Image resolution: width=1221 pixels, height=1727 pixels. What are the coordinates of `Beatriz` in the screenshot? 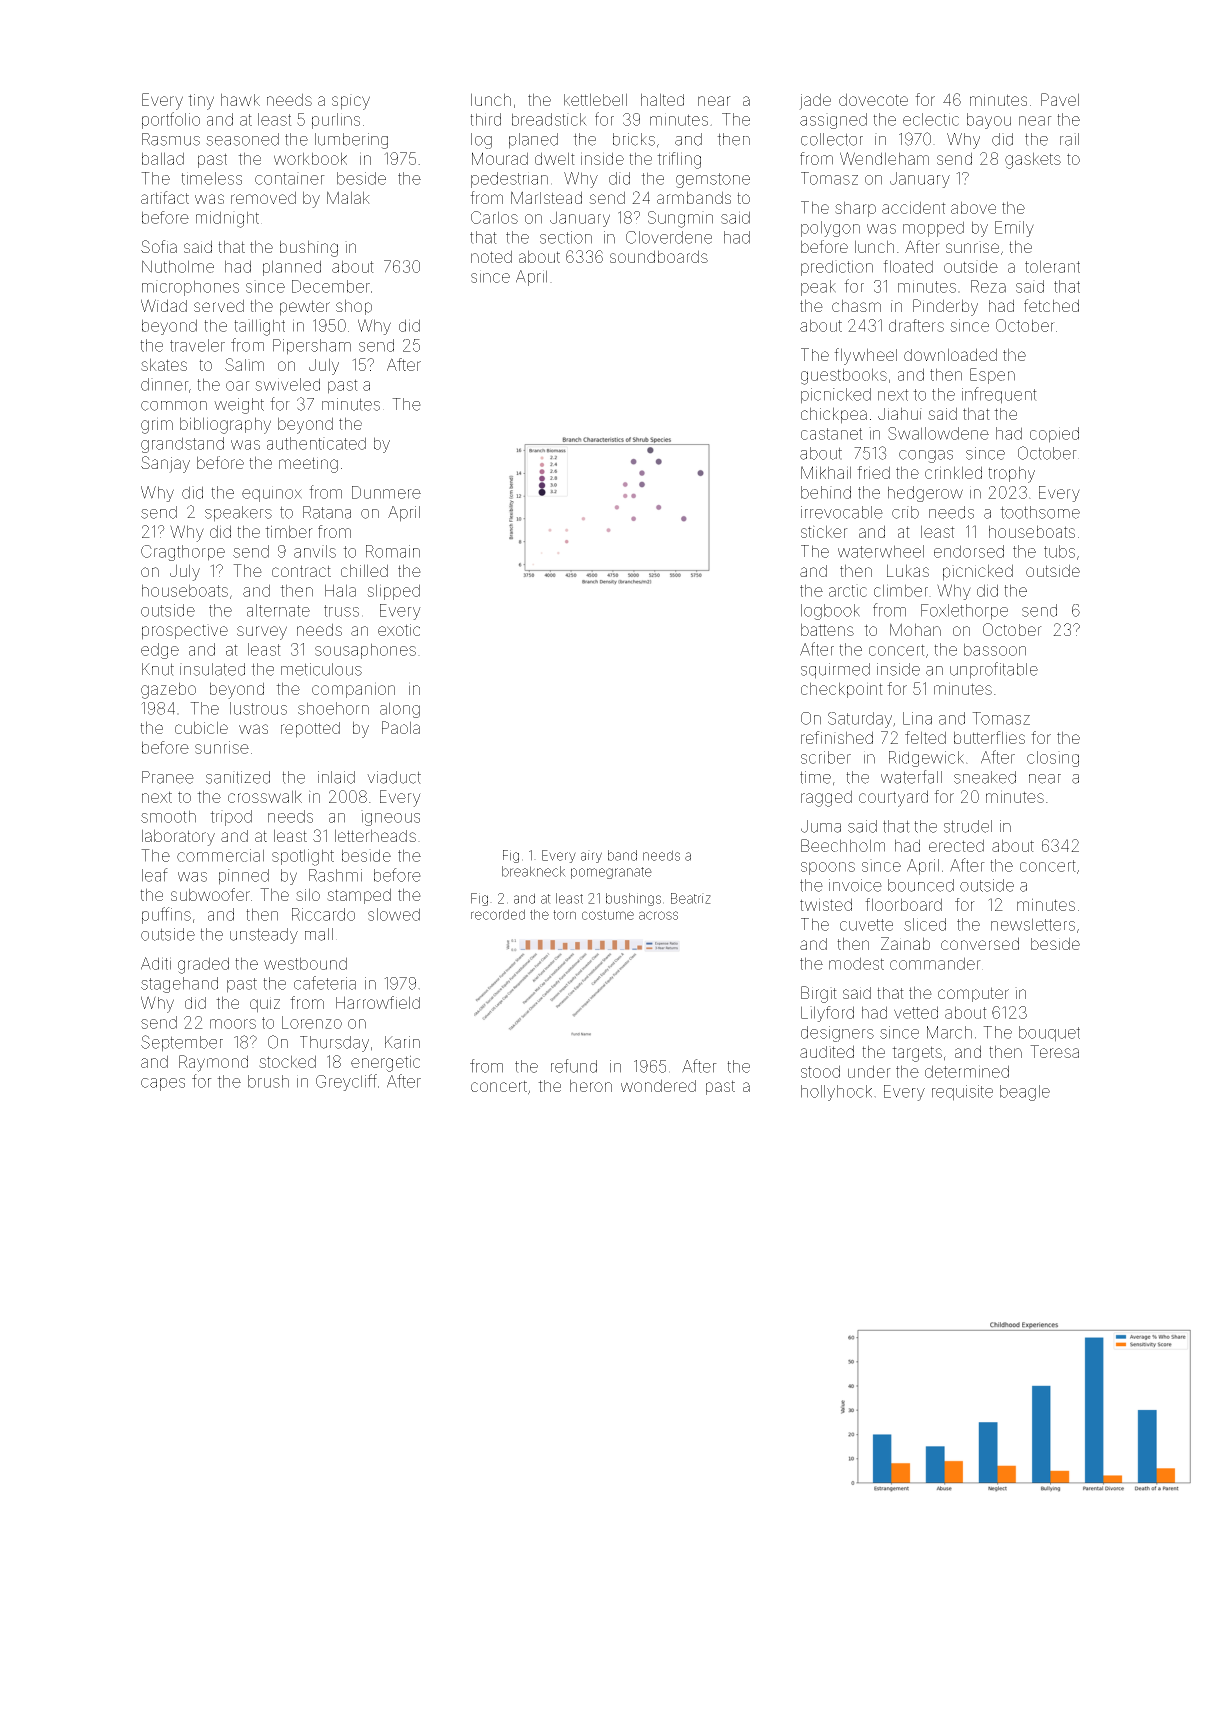 It's located at (691, 898).
